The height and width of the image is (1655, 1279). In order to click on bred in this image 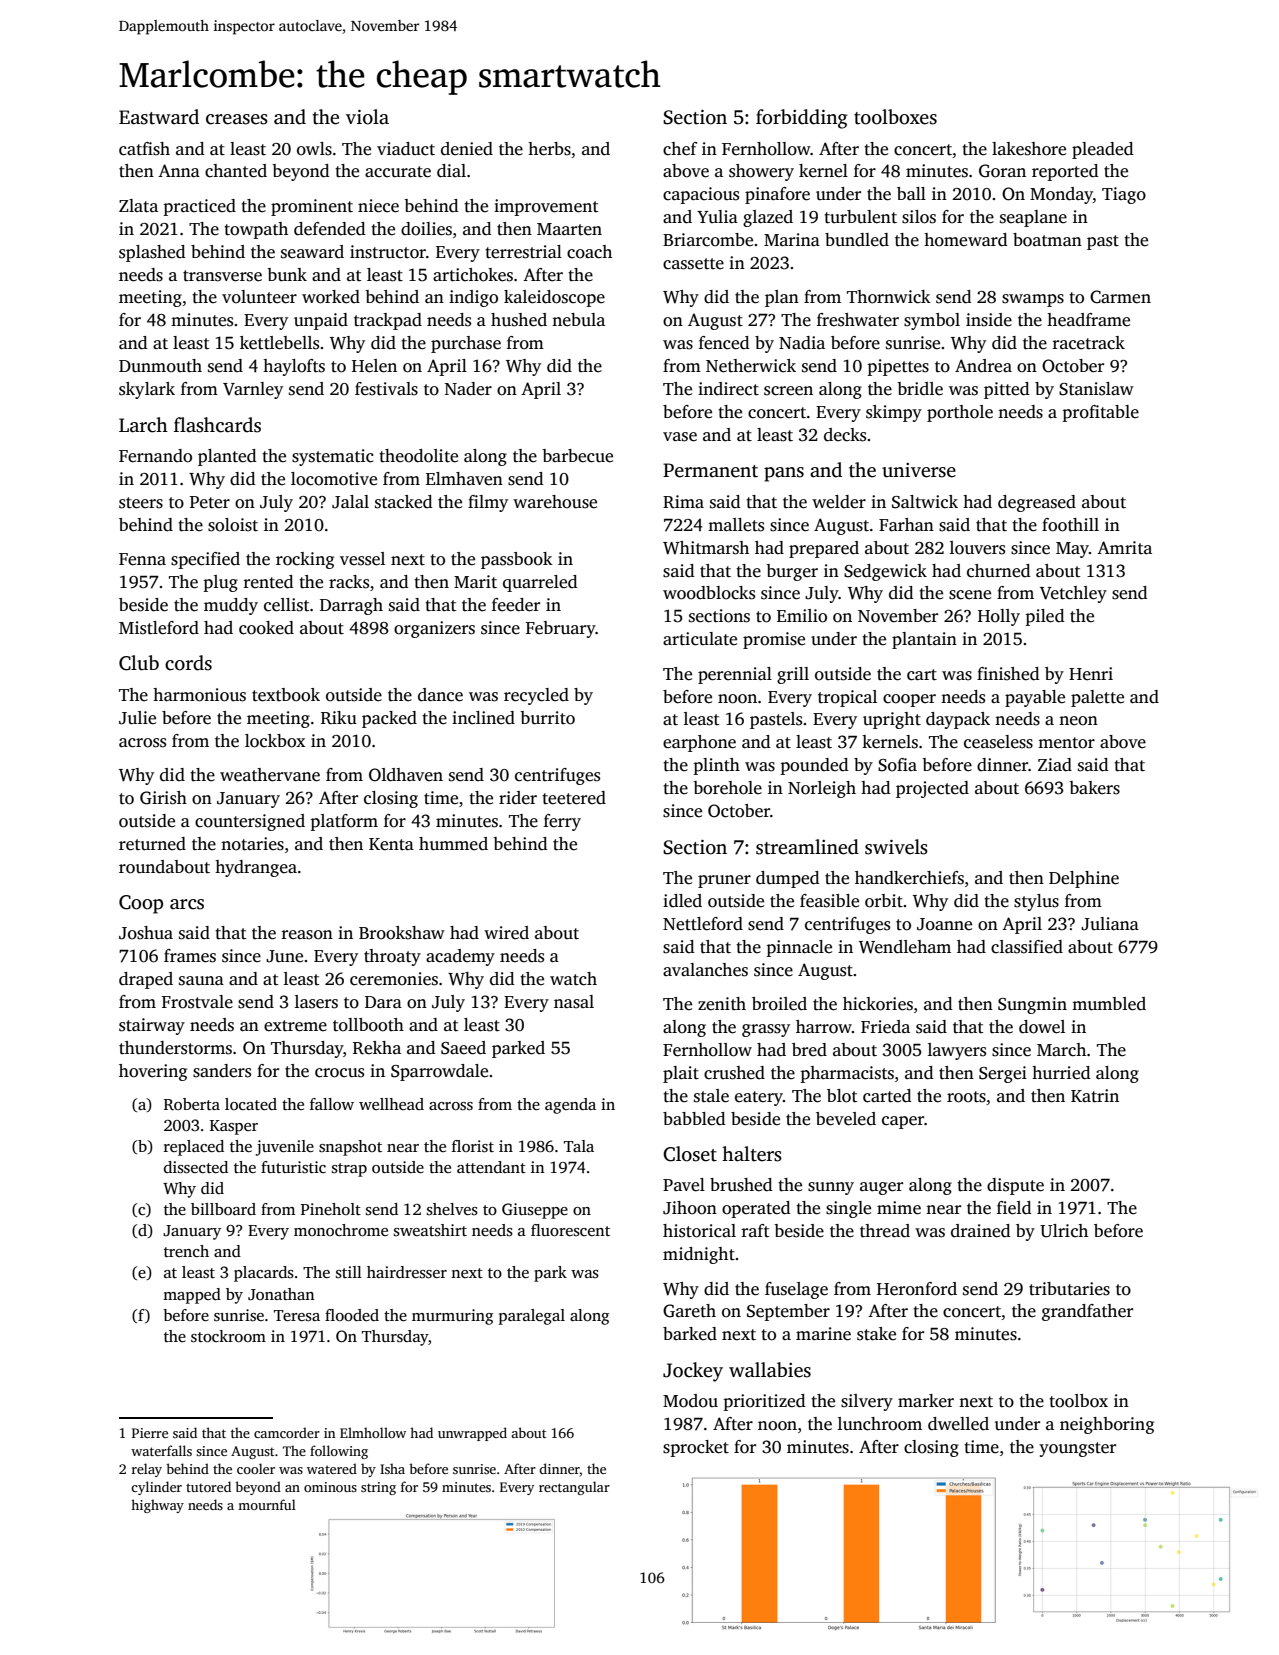, I will do `click(809, 1050)`.
